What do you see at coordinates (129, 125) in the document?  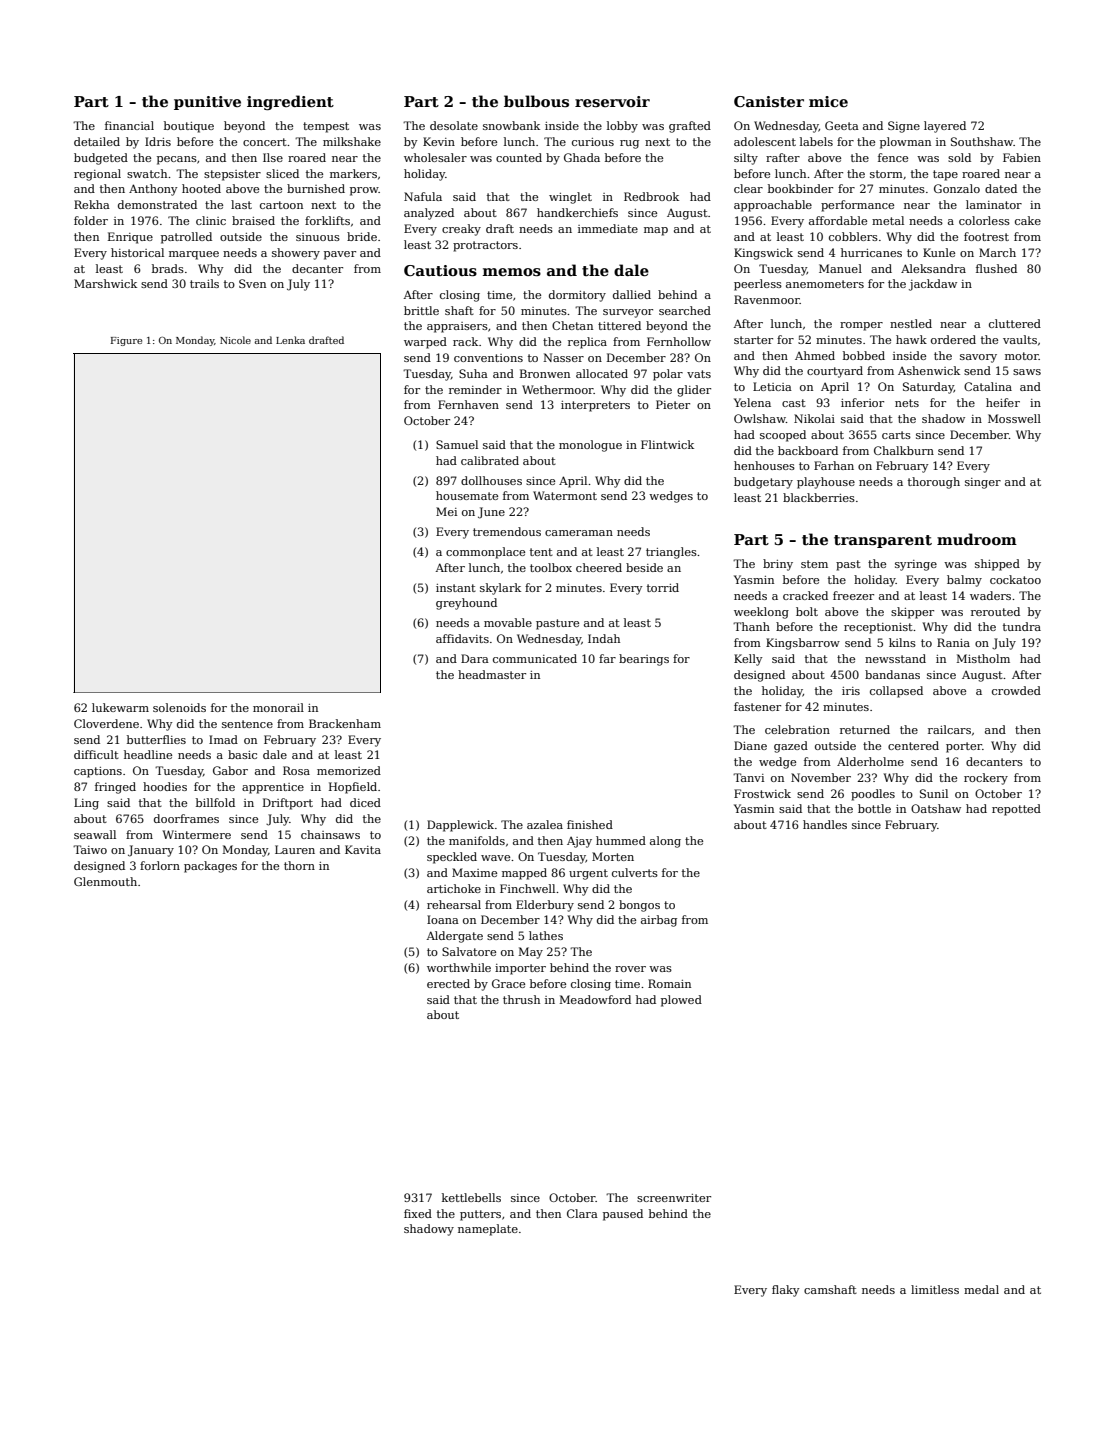 I see `financial` at bounding box center [129, 125].
